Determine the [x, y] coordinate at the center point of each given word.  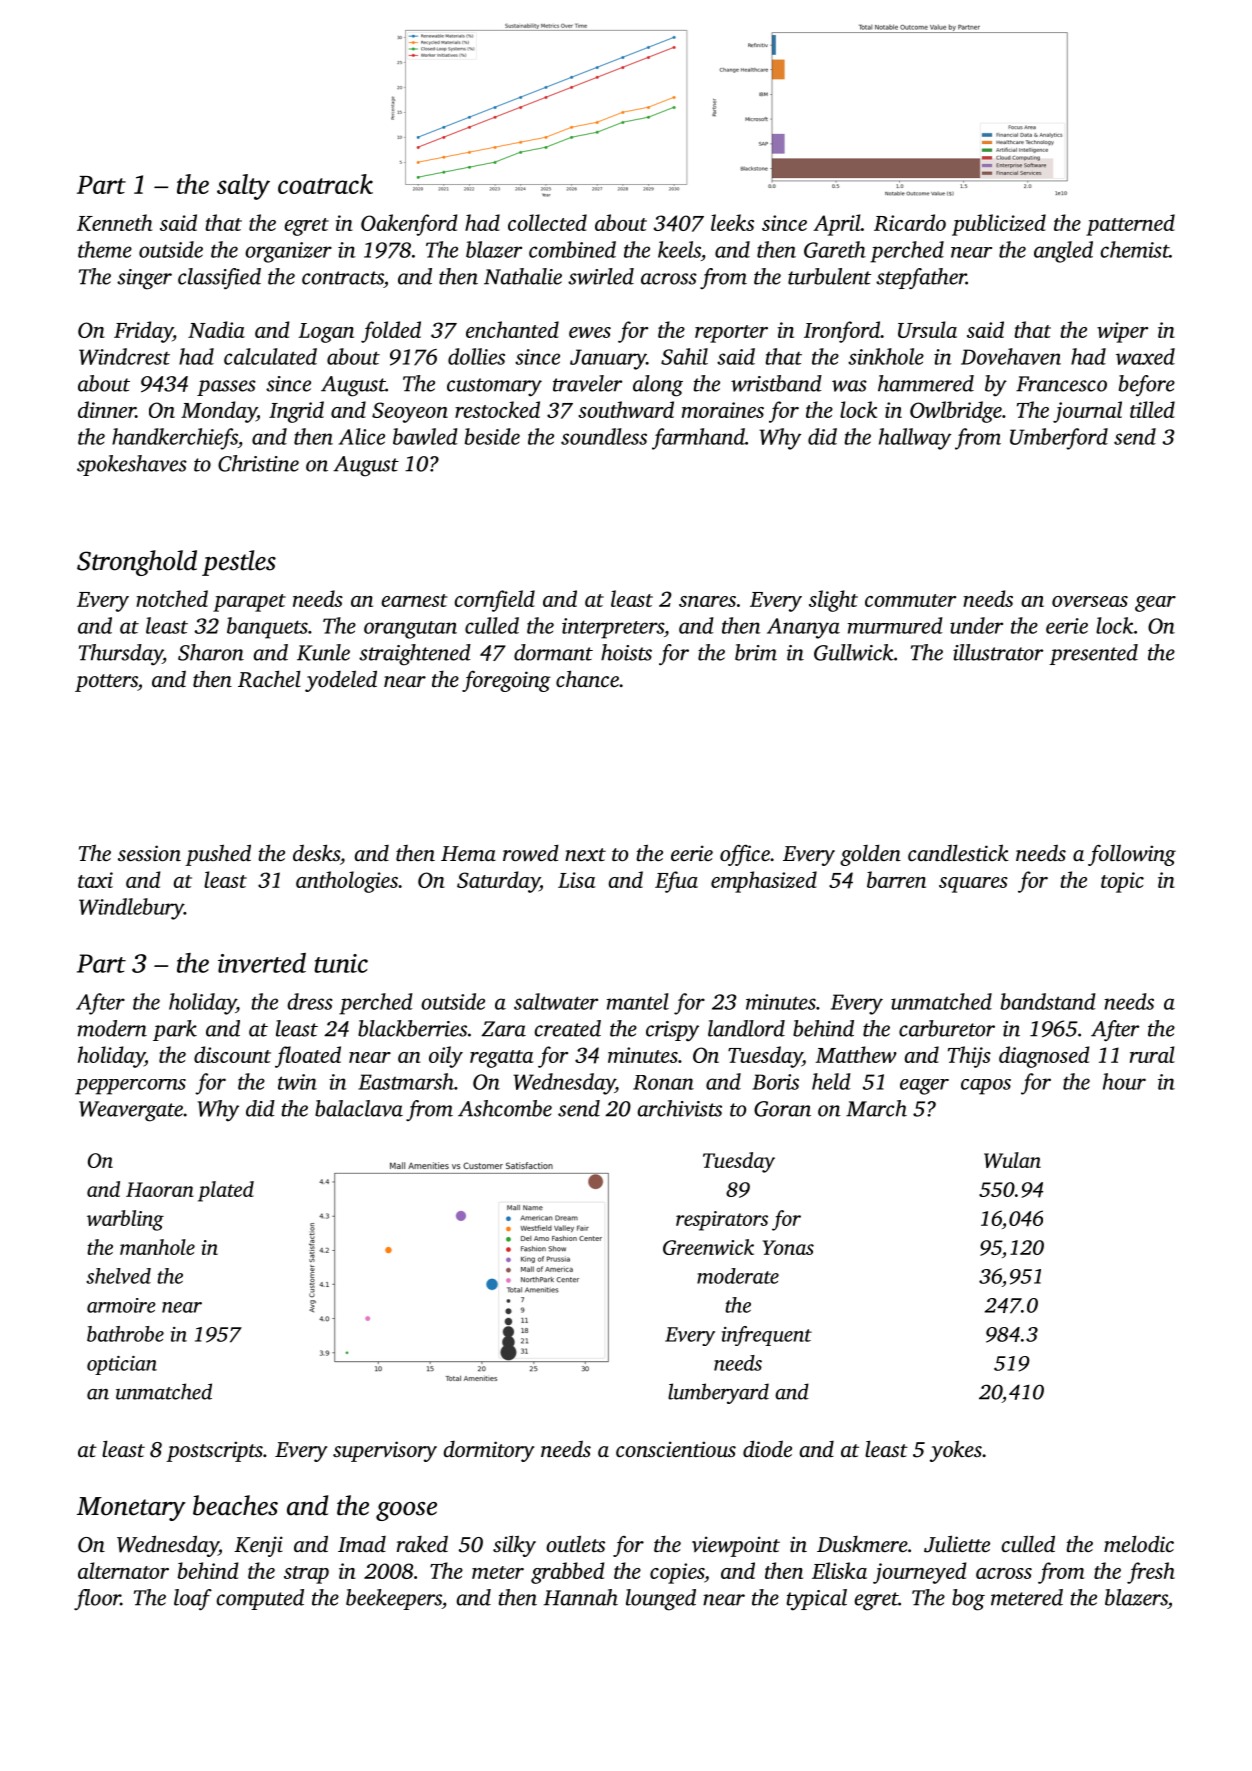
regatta [502, 1059]
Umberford [1059, 439]
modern [112, 1028]
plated [226, 1191]
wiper [1122, 332]
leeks [732, 222]
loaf [193, 1600]
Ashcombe [505, 1108]
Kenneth [114, 222]
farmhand [698, 439]
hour [1124, 1081]
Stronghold [137, 563]
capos [986, 1087]
